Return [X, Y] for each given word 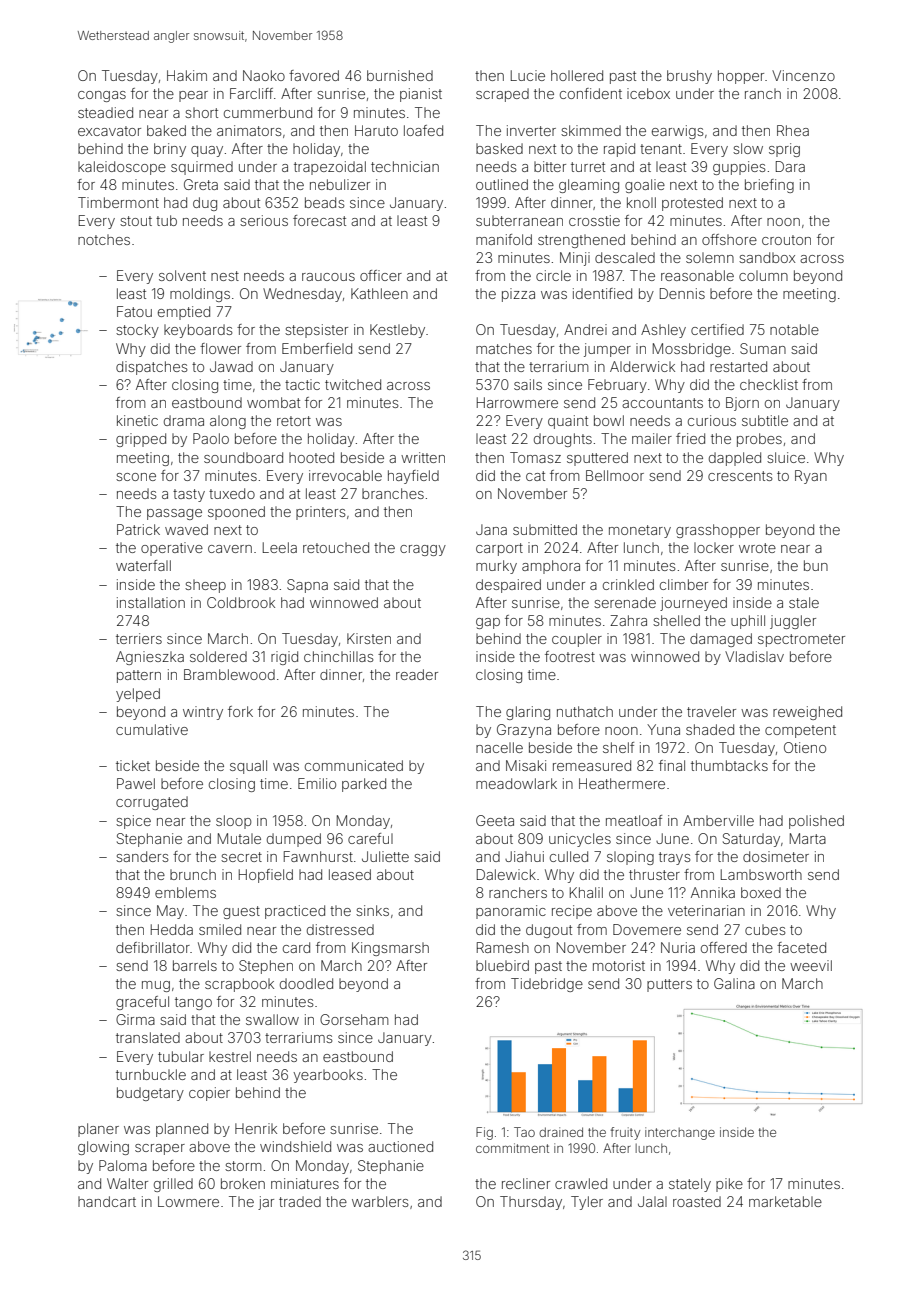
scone [136, 477]
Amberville [718, 820]
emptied [184, 313]
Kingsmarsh [390, 949]
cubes [765, 929]
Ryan [811, 477]
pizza [518, 295]
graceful [142, 1003]
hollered [577, 75]
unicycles [580, 840]
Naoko [264, 75]
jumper [607, 350]
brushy [689, 77]
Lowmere [188, 1201]
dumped [294, 840]
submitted [545, 529]
